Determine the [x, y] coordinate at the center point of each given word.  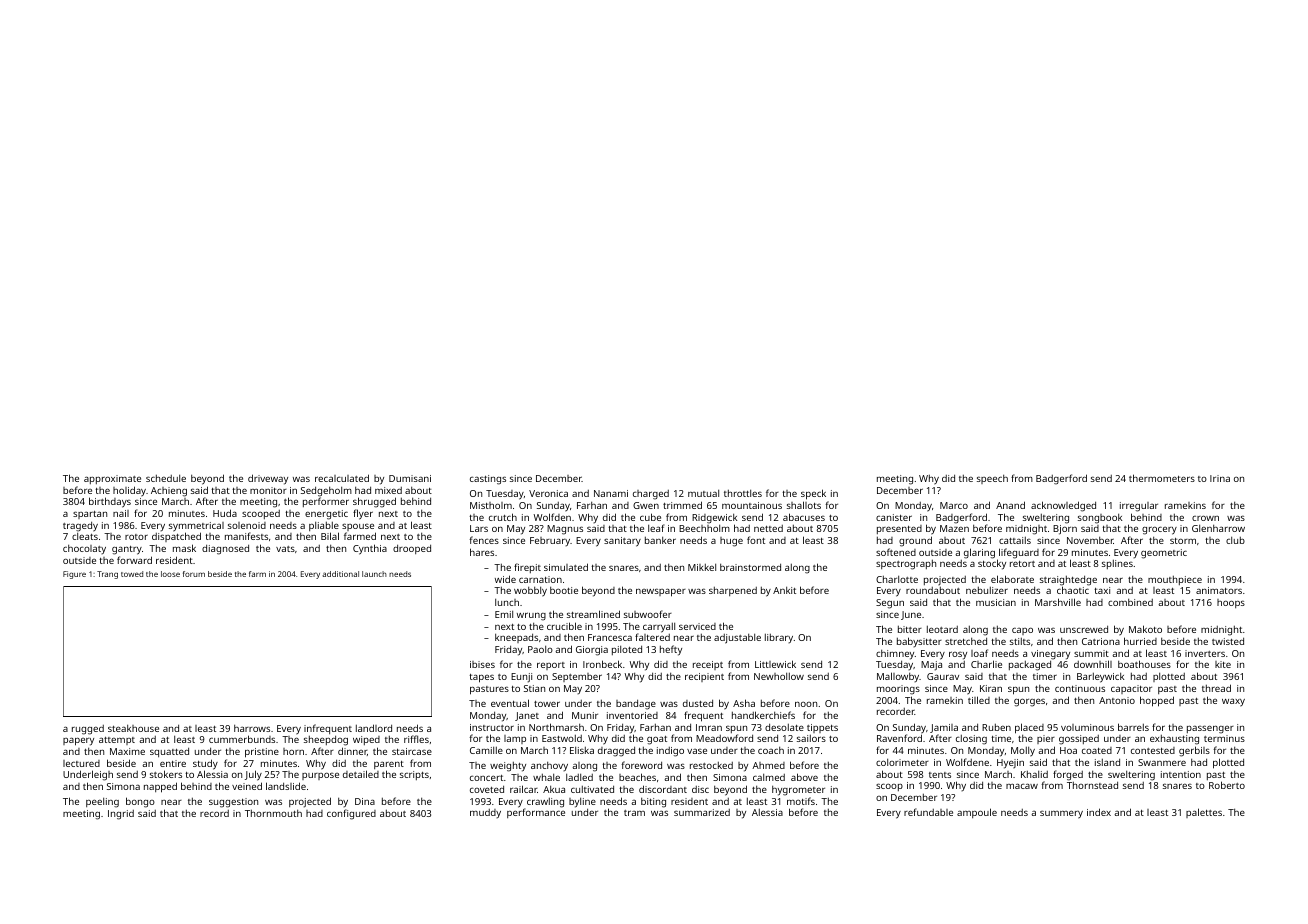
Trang [107, 575]
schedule [166, 478]
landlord [374, 728]
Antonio [1117, 700]
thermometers [1162, 478]
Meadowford [724, 738]
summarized [702, 812]
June [911, 615]
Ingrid [121, 815]
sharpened [733, 591]
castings [488, 480]
